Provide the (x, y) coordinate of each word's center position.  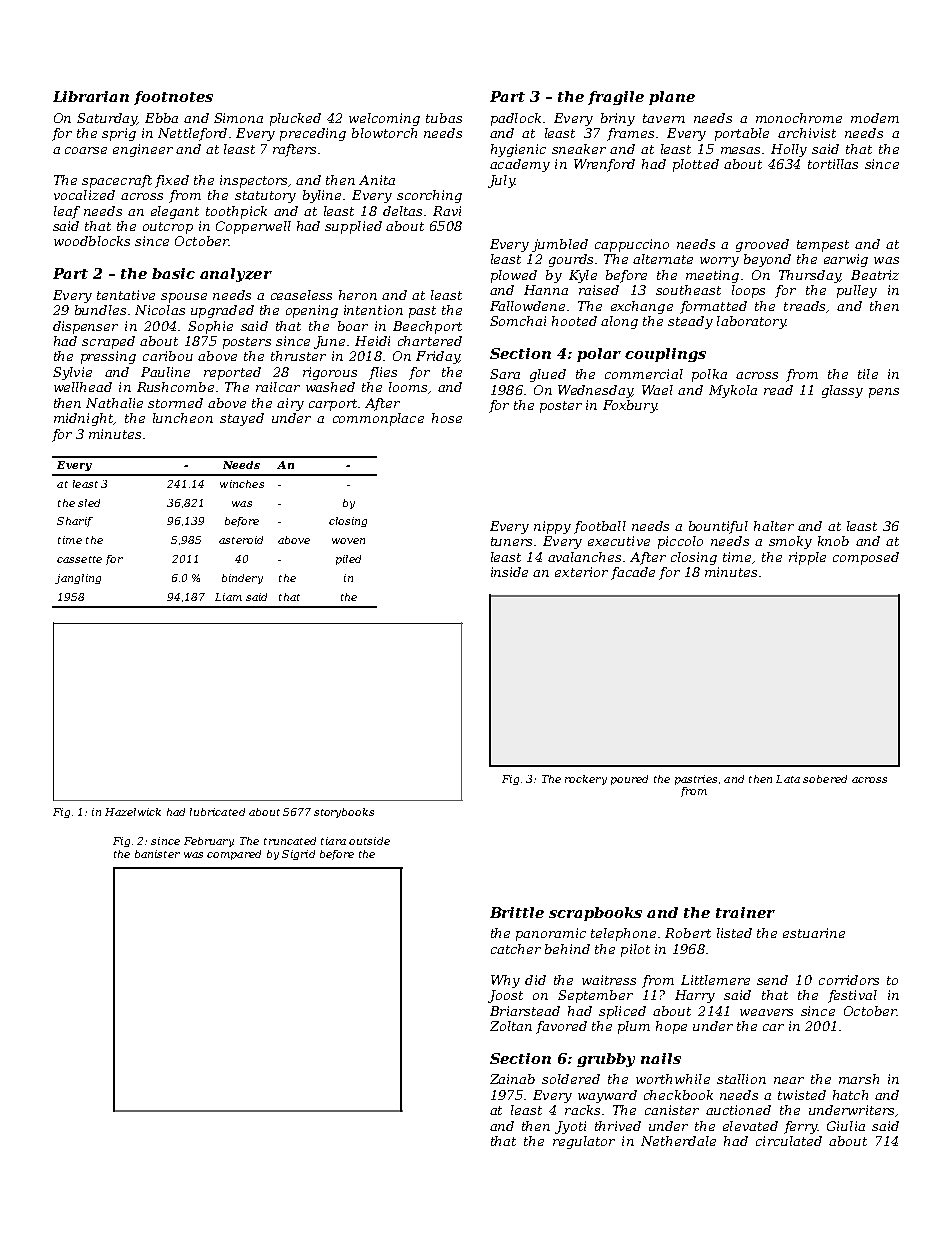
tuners (511, 541)
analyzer (236, 275)
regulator (584, 1142)
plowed (514, 276)
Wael (657, 390)
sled (89, 503)
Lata (788, 779)
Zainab (512, 1079)
